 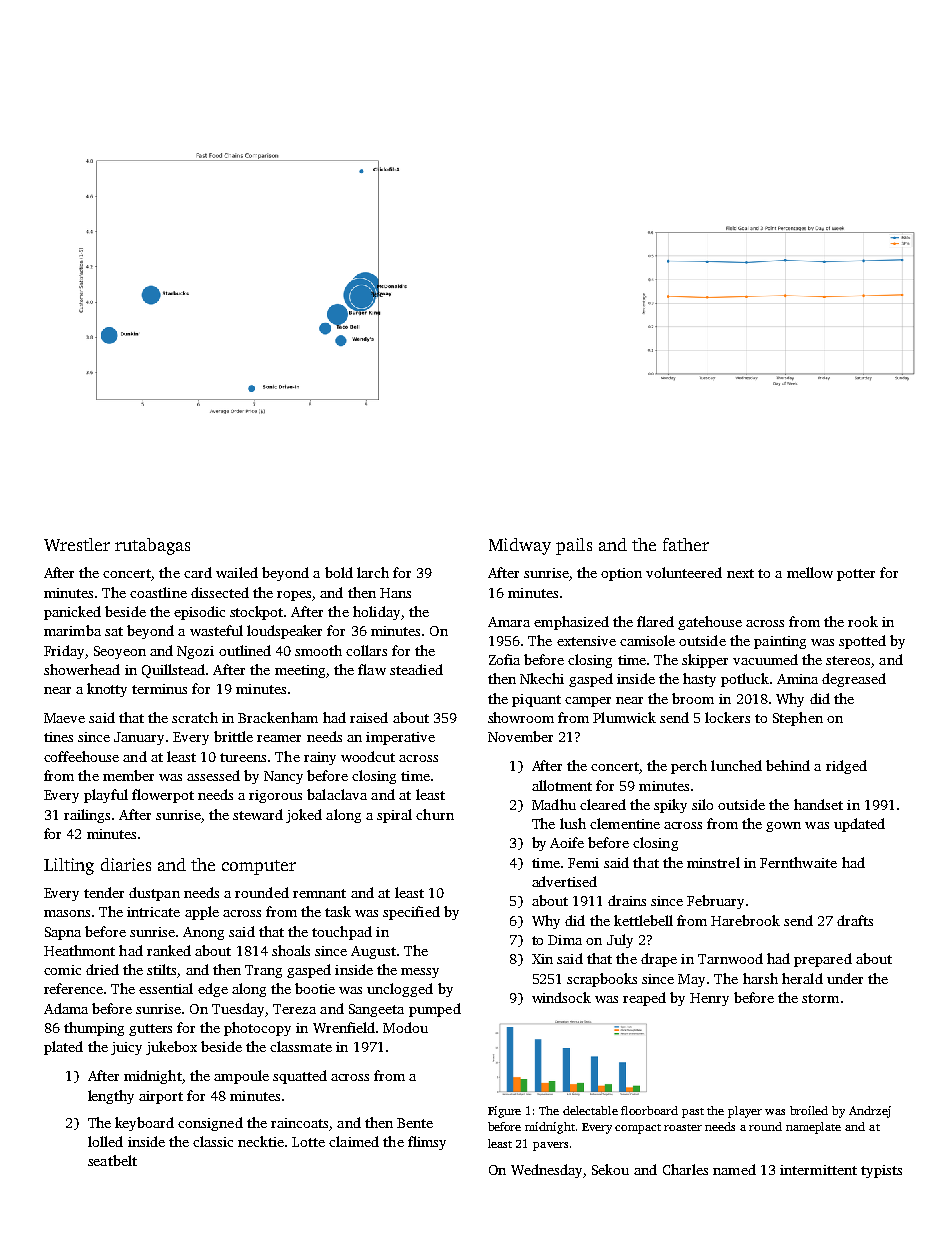 What do you see at coordinates (823, 960) in the screenshot?
I see `prepared` at bounding box center [823, 960].
